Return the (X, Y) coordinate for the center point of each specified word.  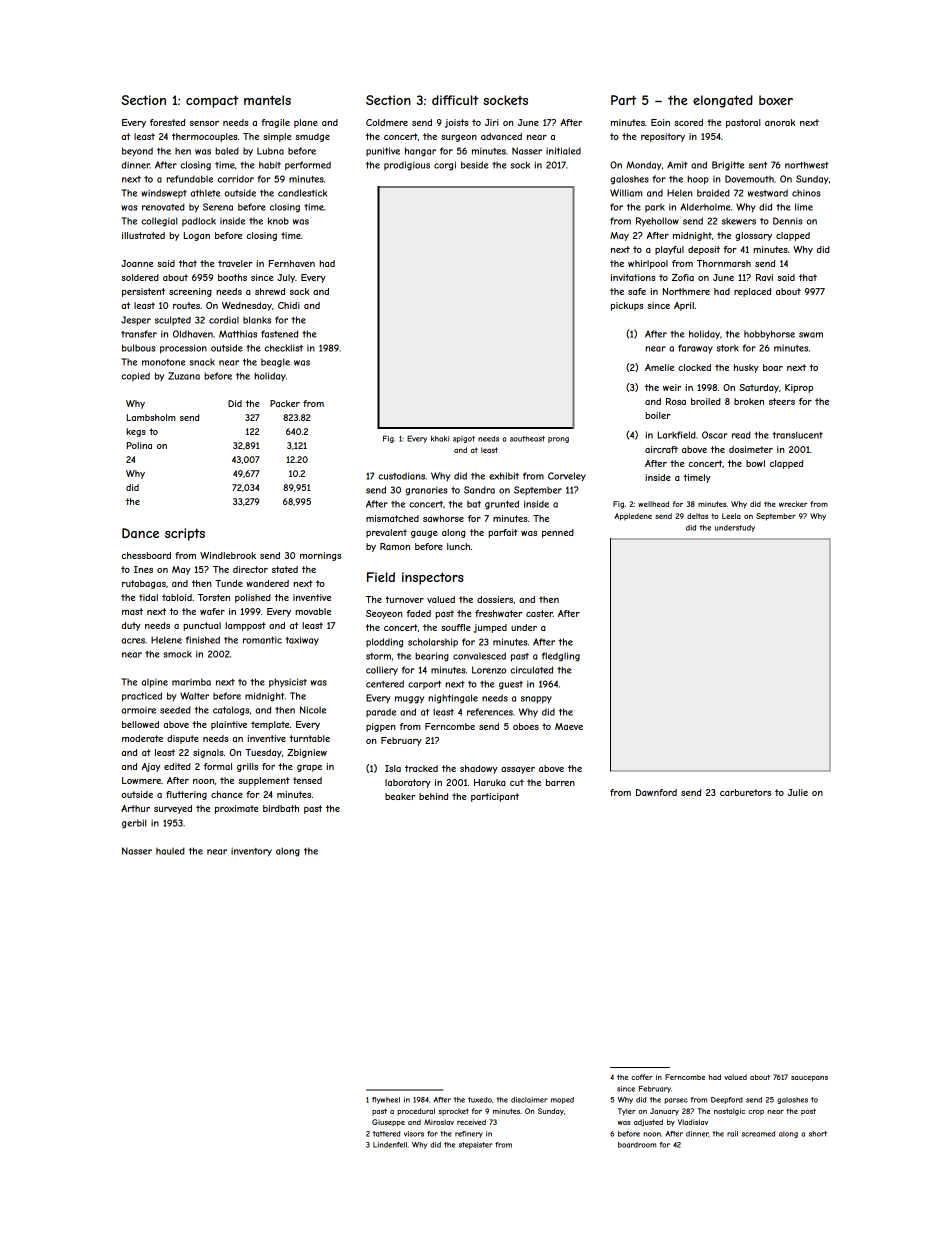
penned (558, 533)
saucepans (809, 1079)
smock (177, 654)
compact (212, 101)
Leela (731, 516)
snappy (536, 700)
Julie (798, 792)
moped (562, 1100)
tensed (307, 780)
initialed (563, 151)
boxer (776, 100)
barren (560, 782)
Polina (139, 445)
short (818, 1134)
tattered (386, 1134)
